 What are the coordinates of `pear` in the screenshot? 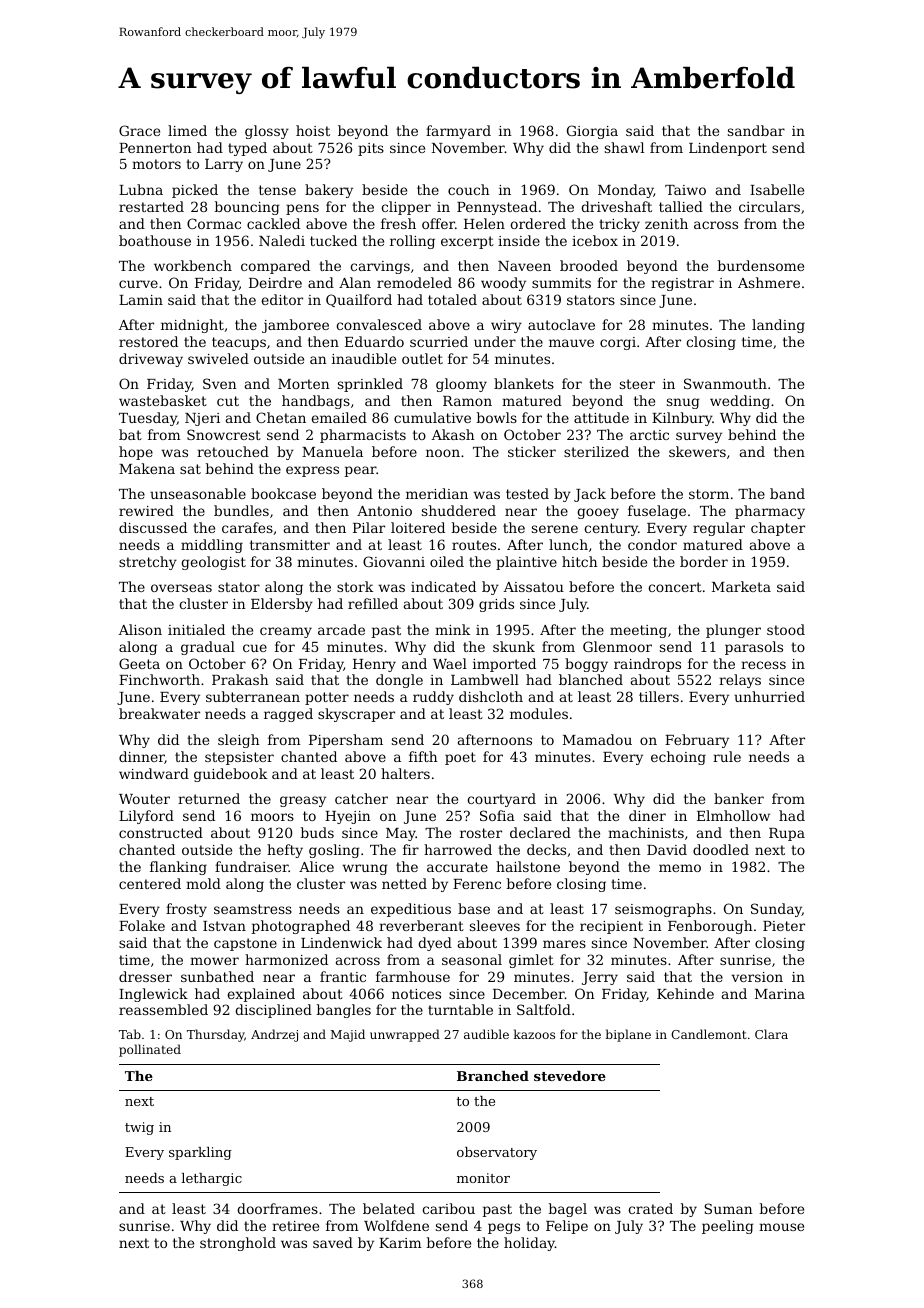 It's located at (361, 471).
